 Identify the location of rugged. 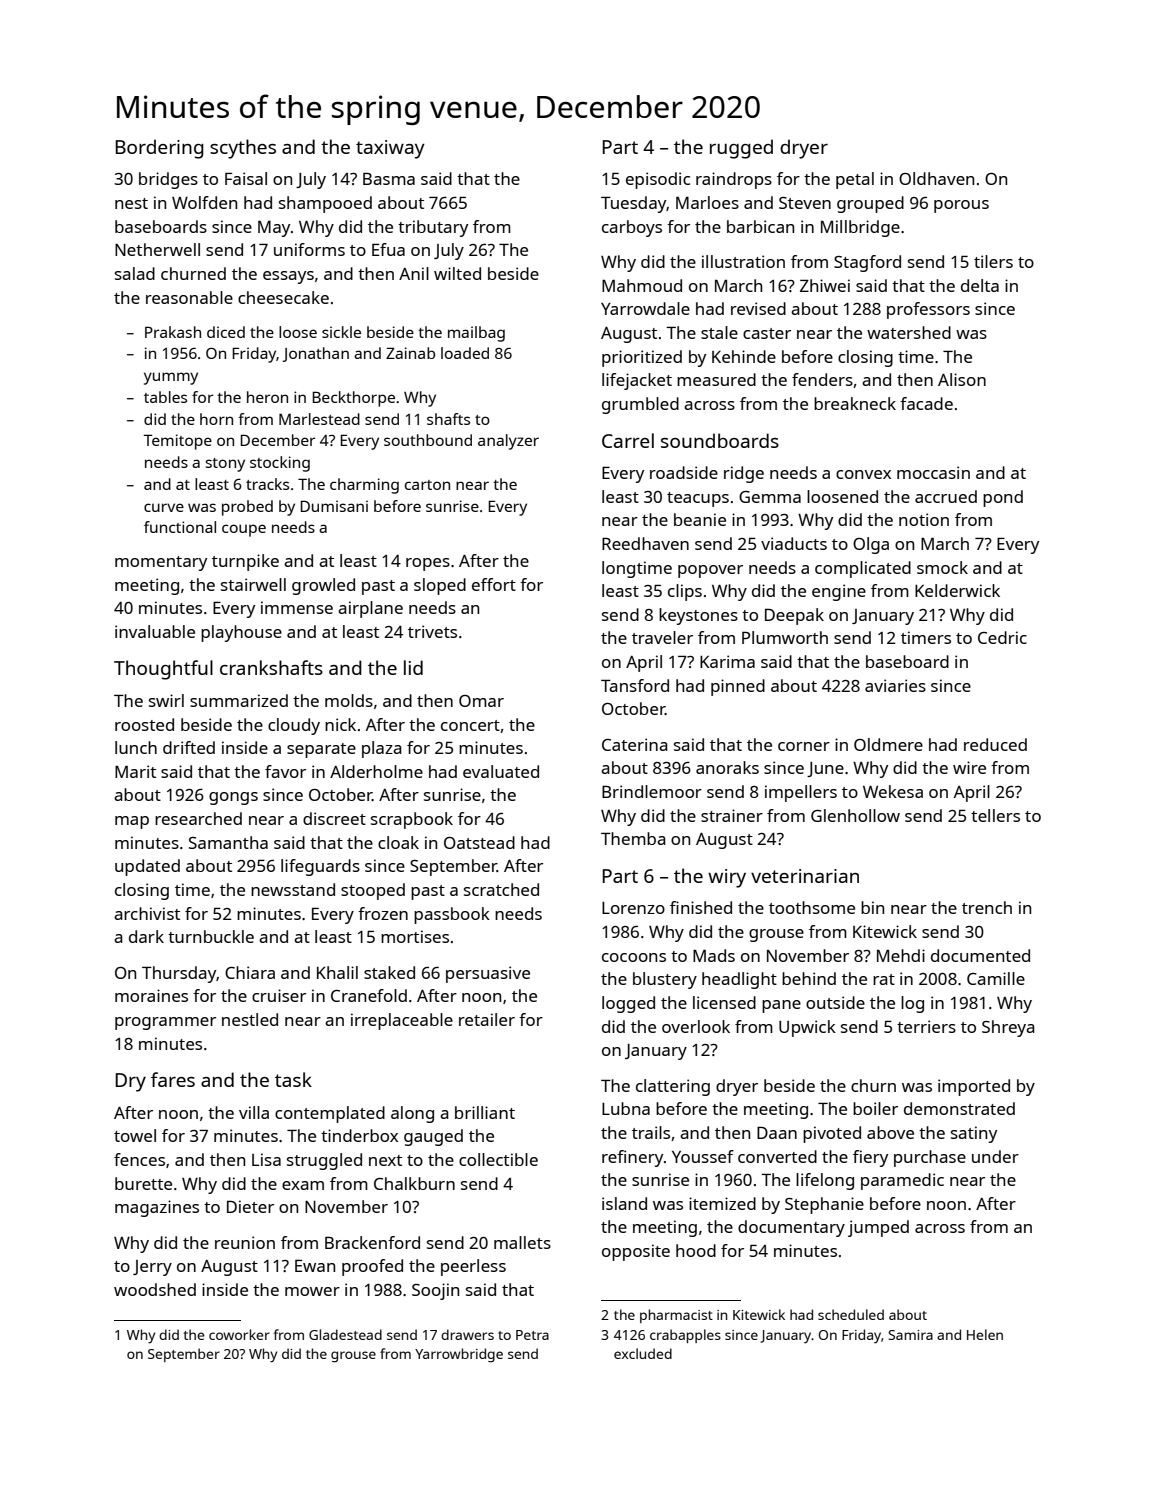
(741, 149).
